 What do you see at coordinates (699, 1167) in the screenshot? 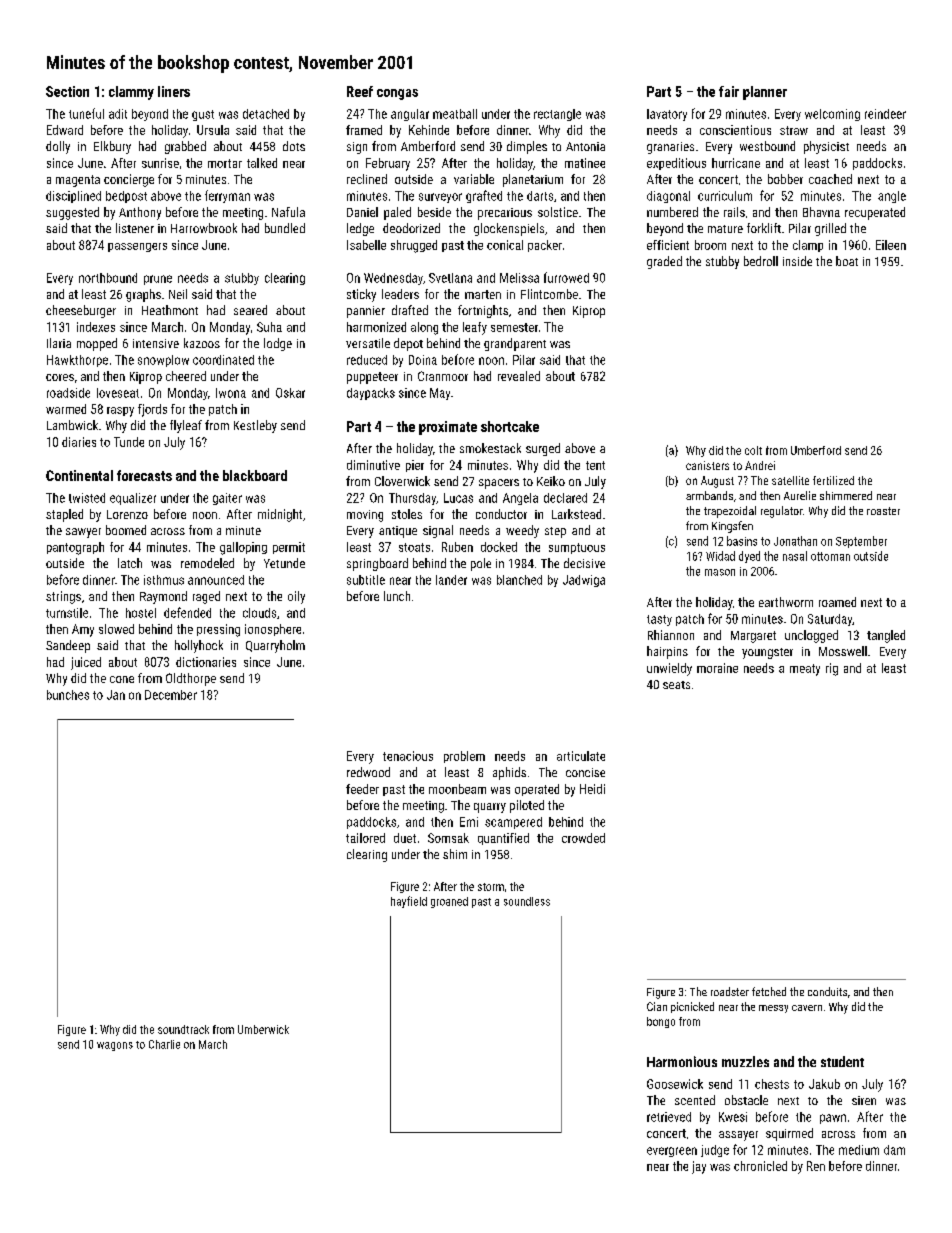
I see `jay` at bounding box center [699, 1167].
